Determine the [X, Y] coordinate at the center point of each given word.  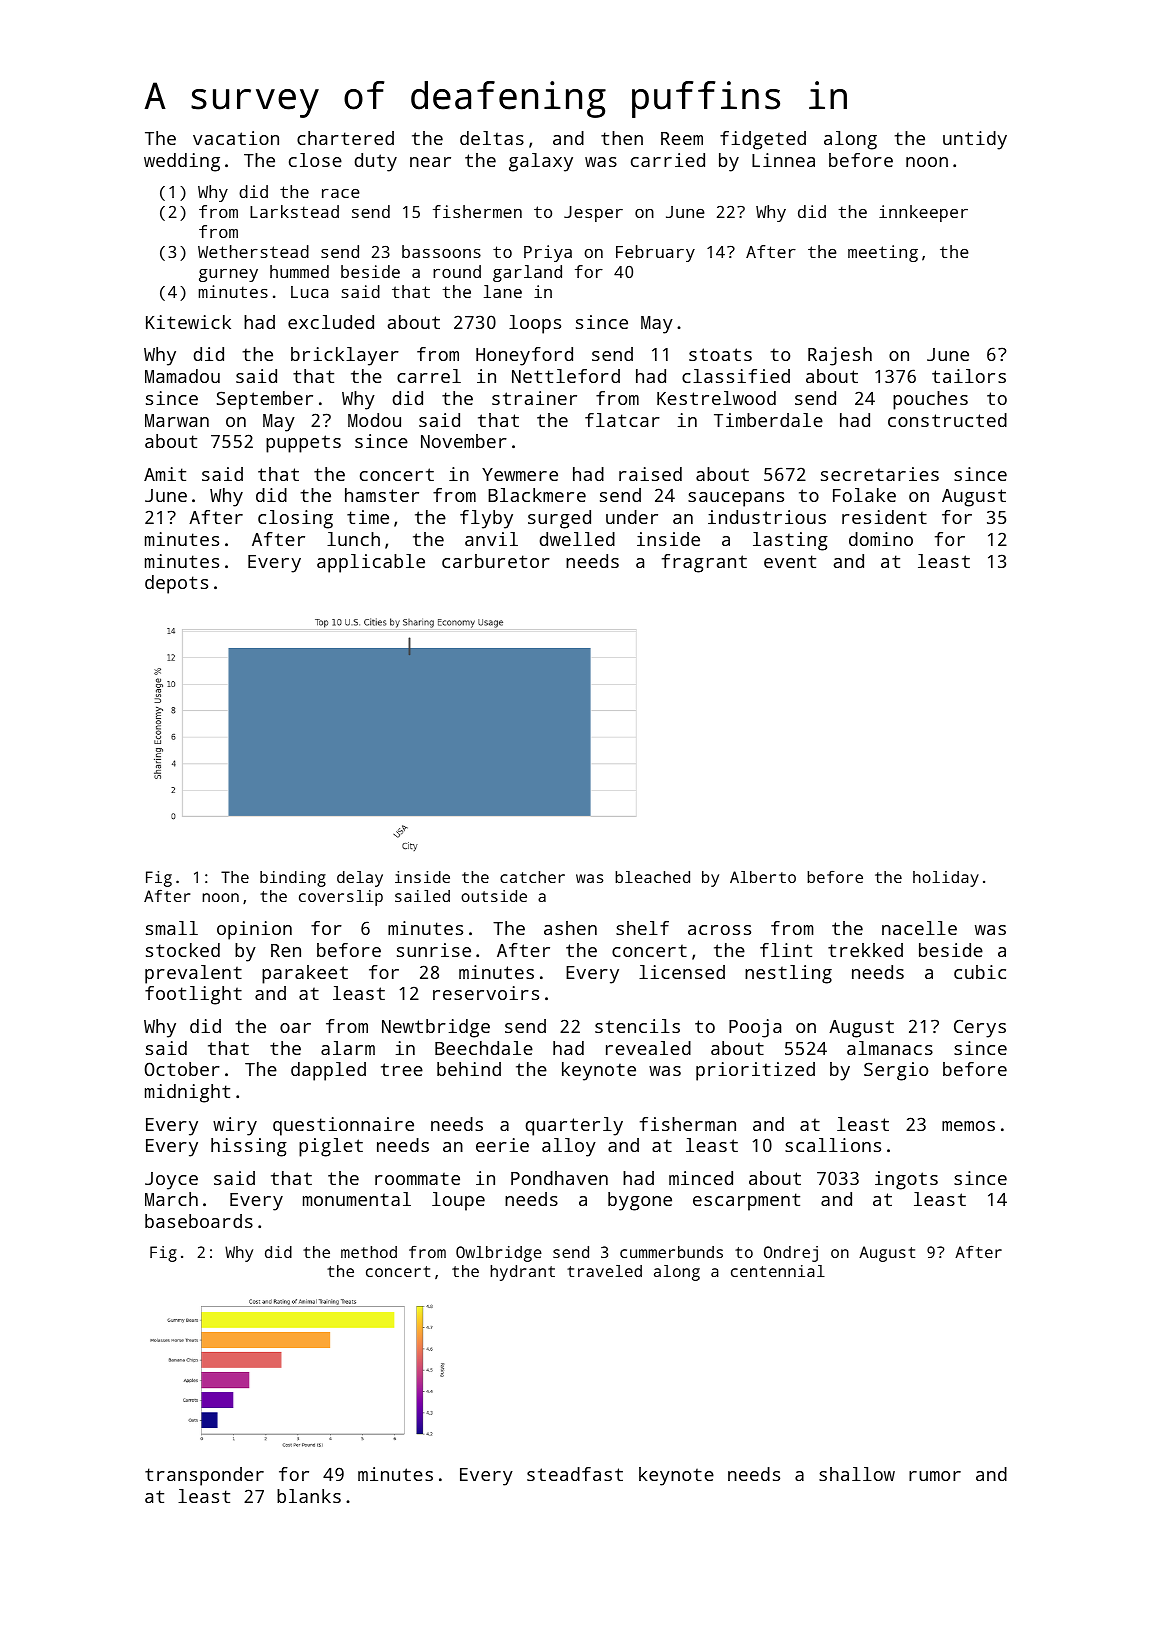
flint [786, 950]
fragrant [704, 563]
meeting [883, 253]
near [430, 162]
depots [176, 584]
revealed [648, 1048]
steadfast [575, 1474]
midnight [187, 1093]
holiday [946, 879]
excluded [331, 322]
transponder [204, 1476]
